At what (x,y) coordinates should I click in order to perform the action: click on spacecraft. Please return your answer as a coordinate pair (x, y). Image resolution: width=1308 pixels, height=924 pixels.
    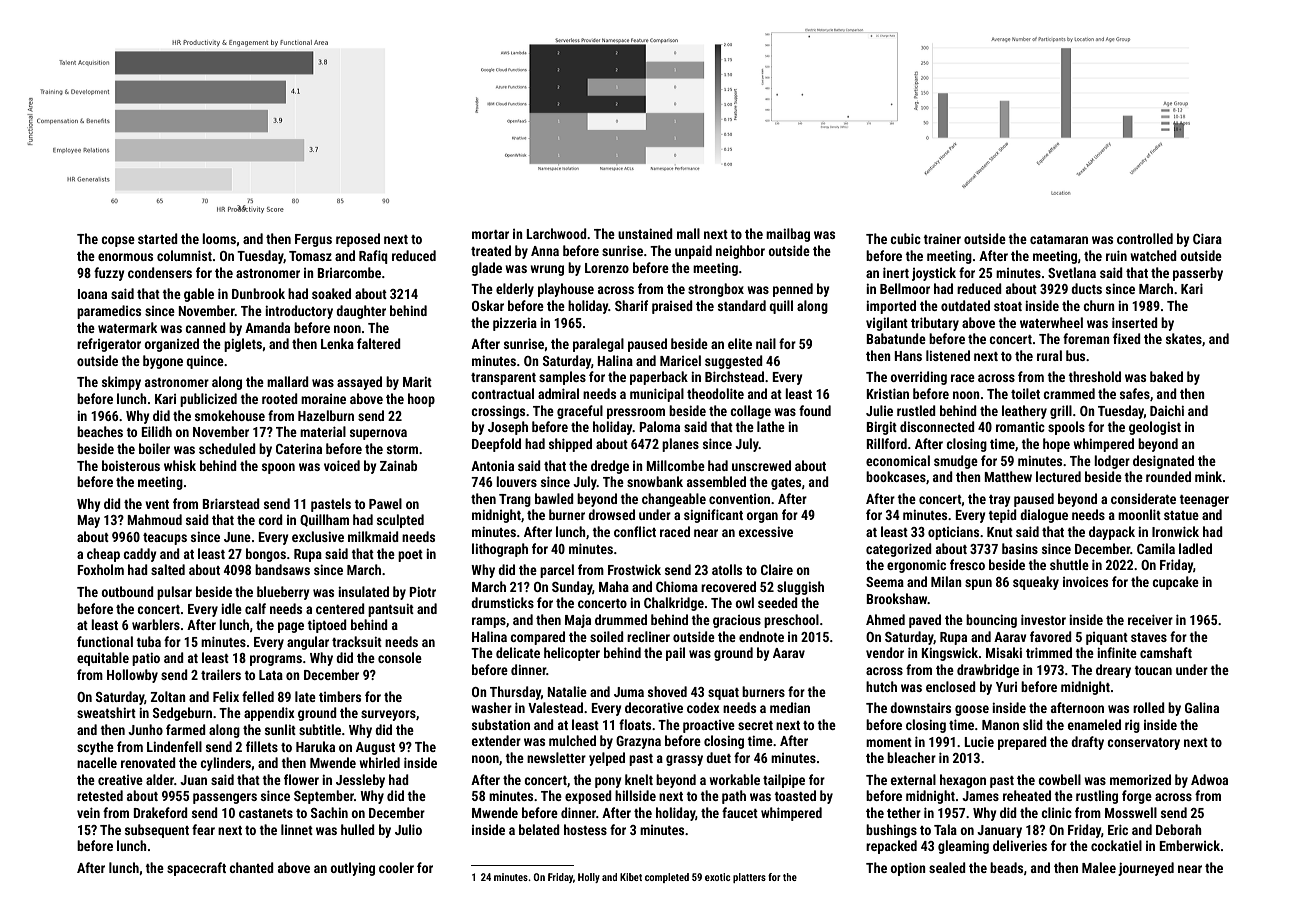
    Looking at the image, I should click on (196, 869).
